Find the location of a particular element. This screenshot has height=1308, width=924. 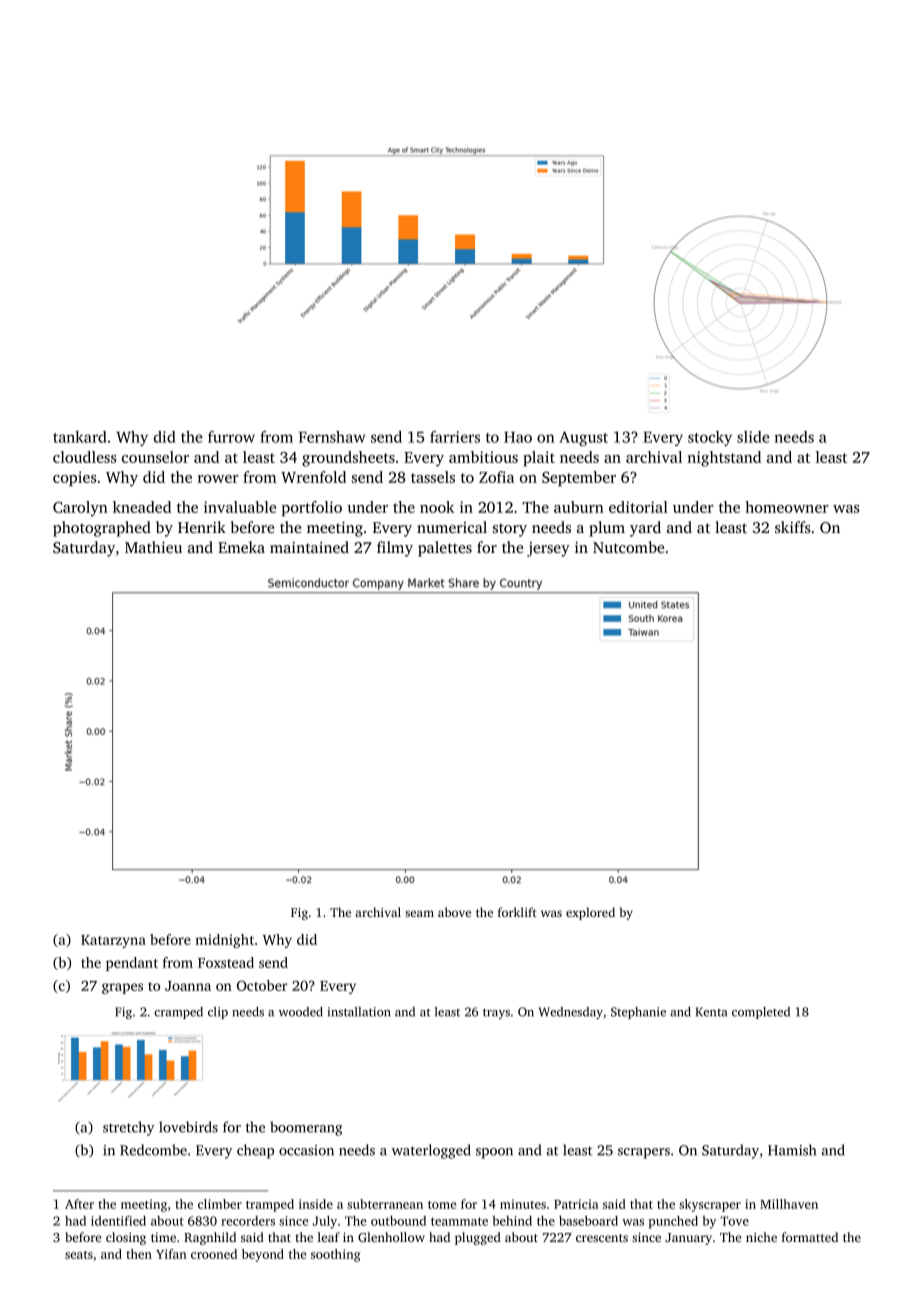

trays is located at coordinates (496, 1013).
